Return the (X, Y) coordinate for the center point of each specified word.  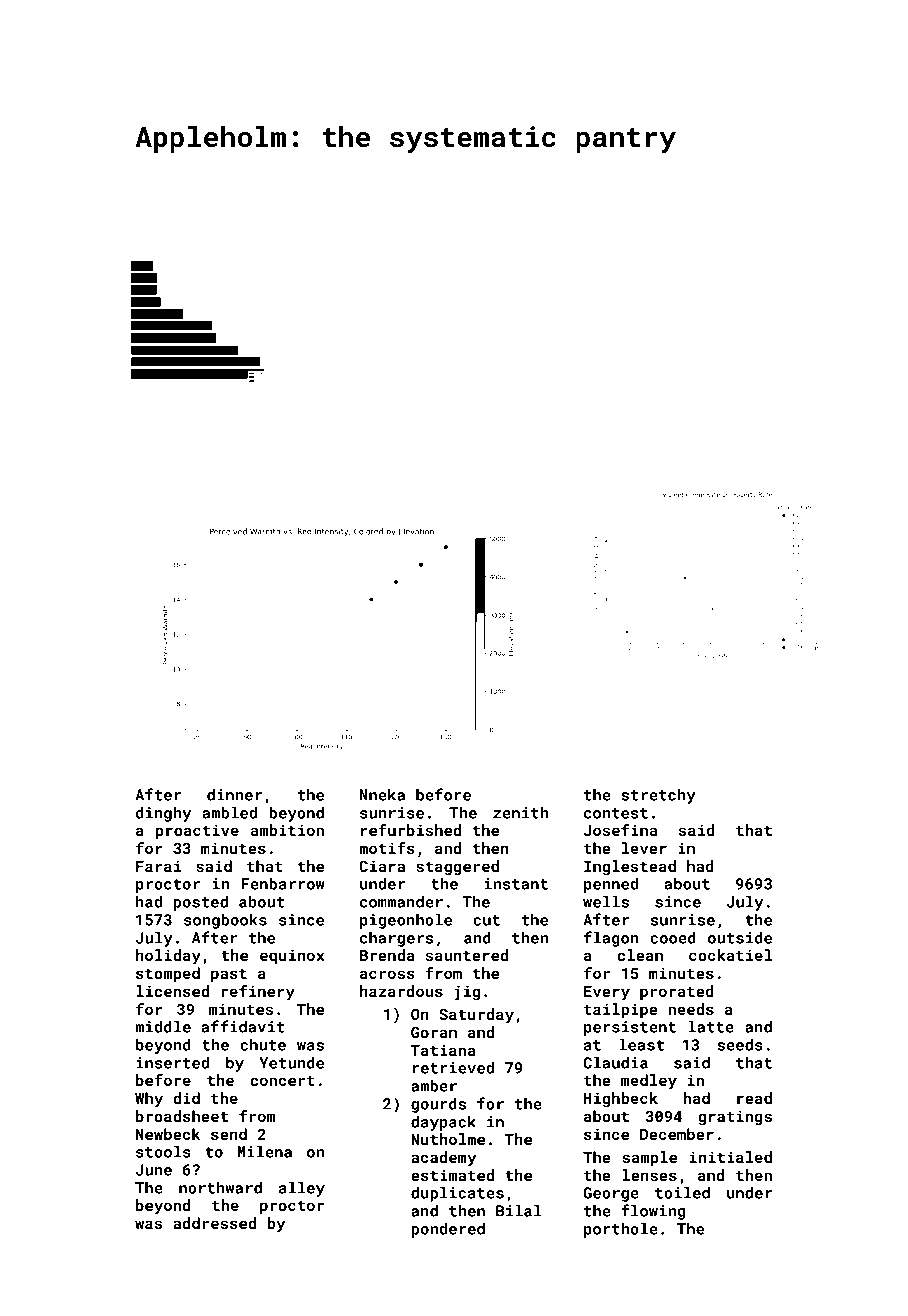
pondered (448, 1230)
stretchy (658, 796)
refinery (258, 993)
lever (644, 848)
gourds (438, 1105)
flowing (653, 1212)
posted (200, 903)
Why (149, 1100)
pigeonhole (406, 921)
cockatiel (730, 955)
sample (649, 1158)
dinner (234, 795)
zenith (520, 813)
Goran (434, 1032)
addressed (214, 1223)
